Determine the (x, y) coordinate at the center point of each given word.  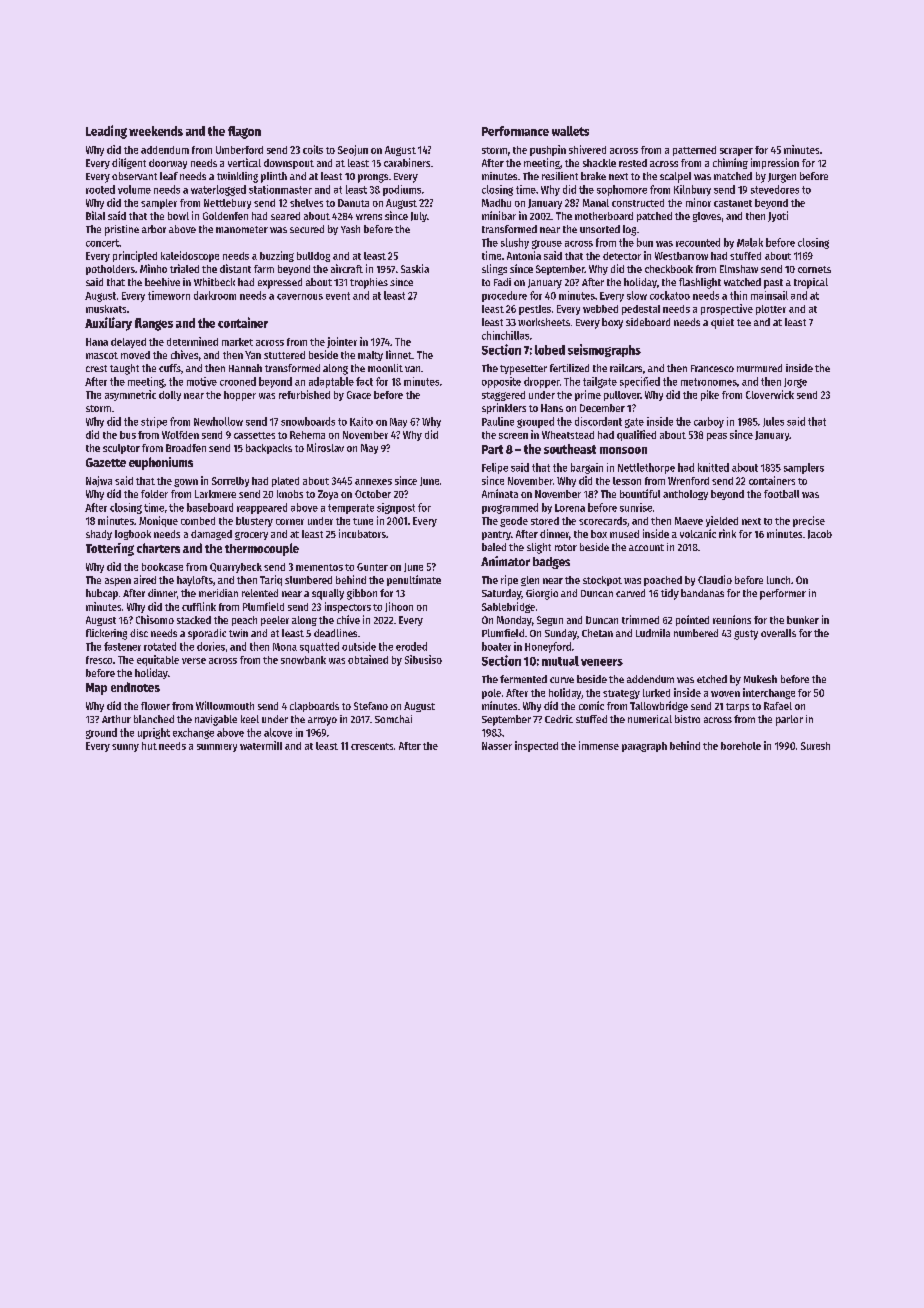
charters (158, 548)
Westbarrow (681, 256)
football (781, 494)
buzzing (277, 256)
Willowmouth (225, 705)
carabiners (407, 162)
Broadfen (186, 448)
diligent (129, 163)
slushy (515, 243)
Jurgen (782, 178)
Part (492, 449)
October (373, 494)
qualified (636, 435)
